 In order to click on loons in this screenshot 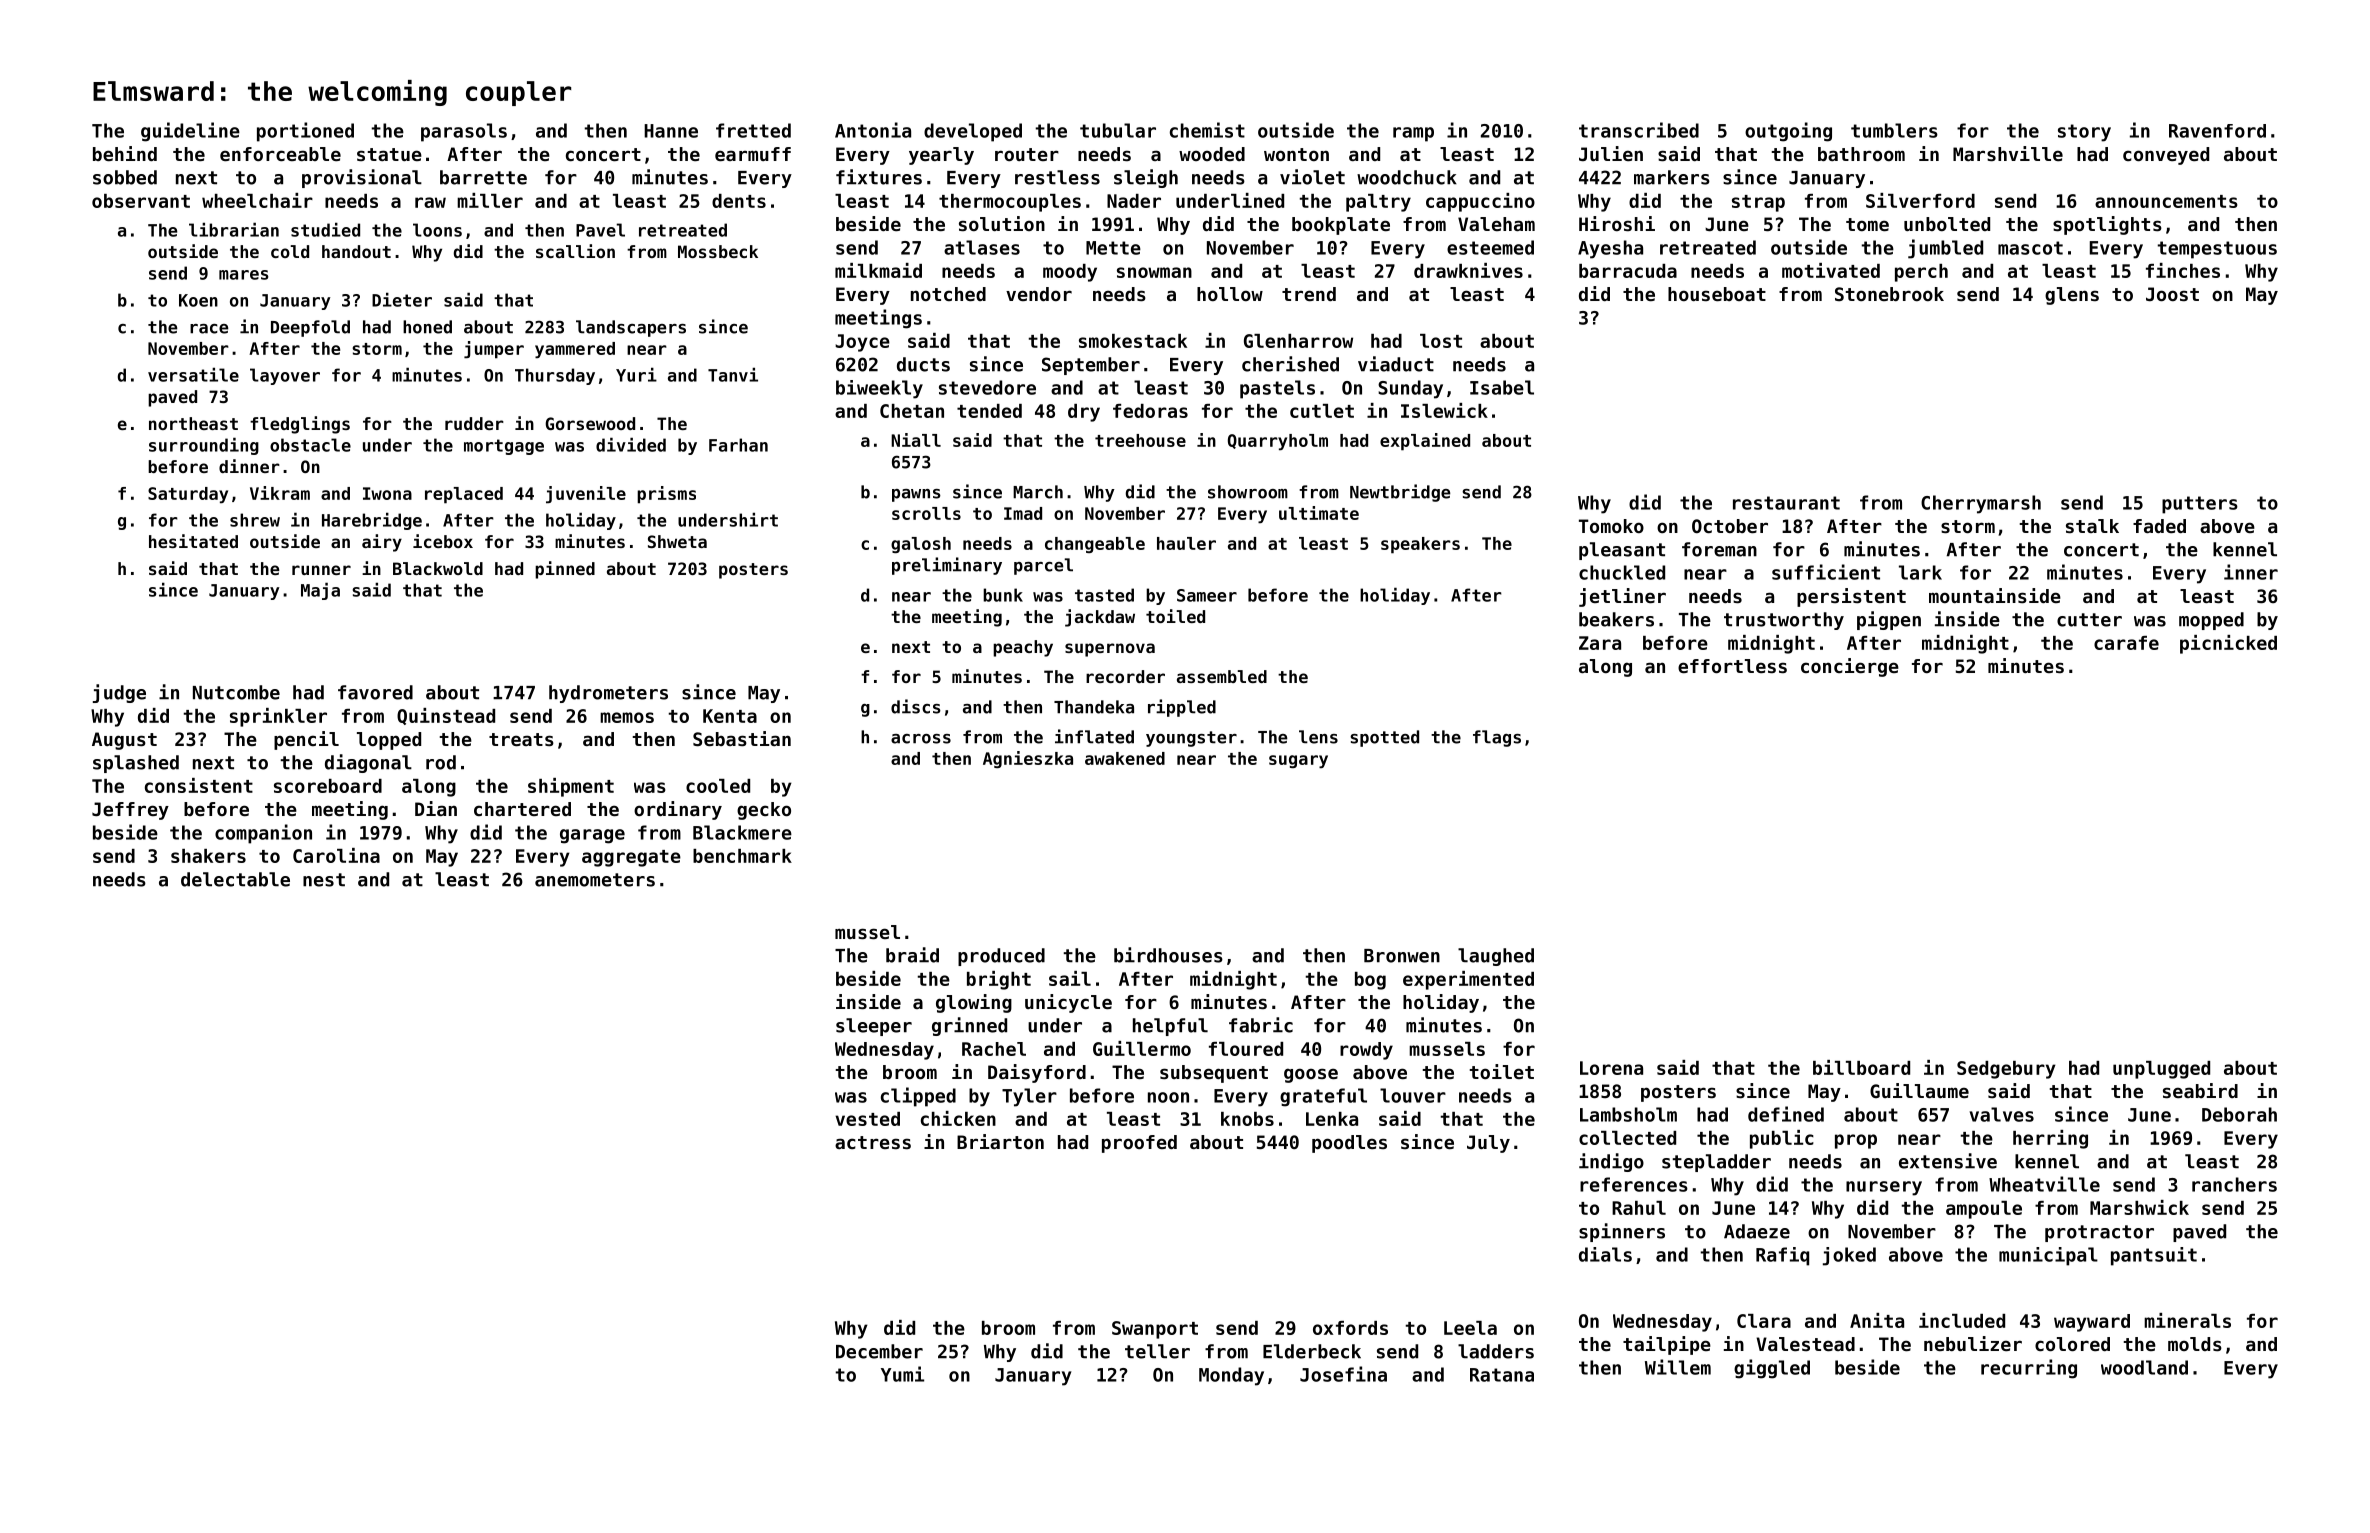, I will do `click(437, 230)`.
